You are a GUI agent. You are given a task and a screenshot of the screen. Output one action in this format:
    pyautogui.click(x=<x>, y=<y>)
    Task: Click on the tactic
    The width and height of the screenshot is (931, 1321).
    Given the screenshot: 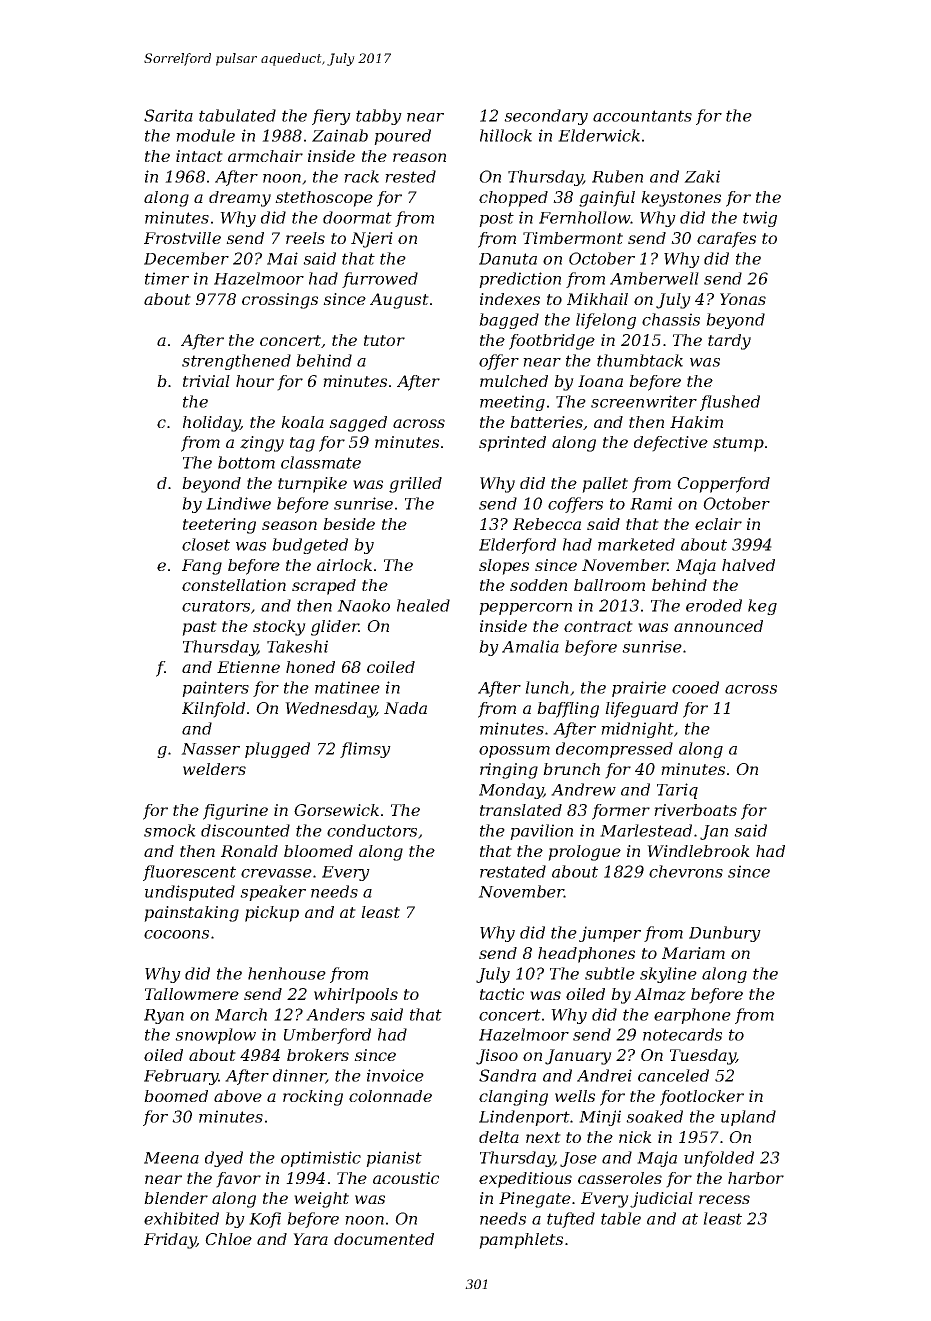 What is the action you would take?
    pyautogui.click(x=502, y=994)
